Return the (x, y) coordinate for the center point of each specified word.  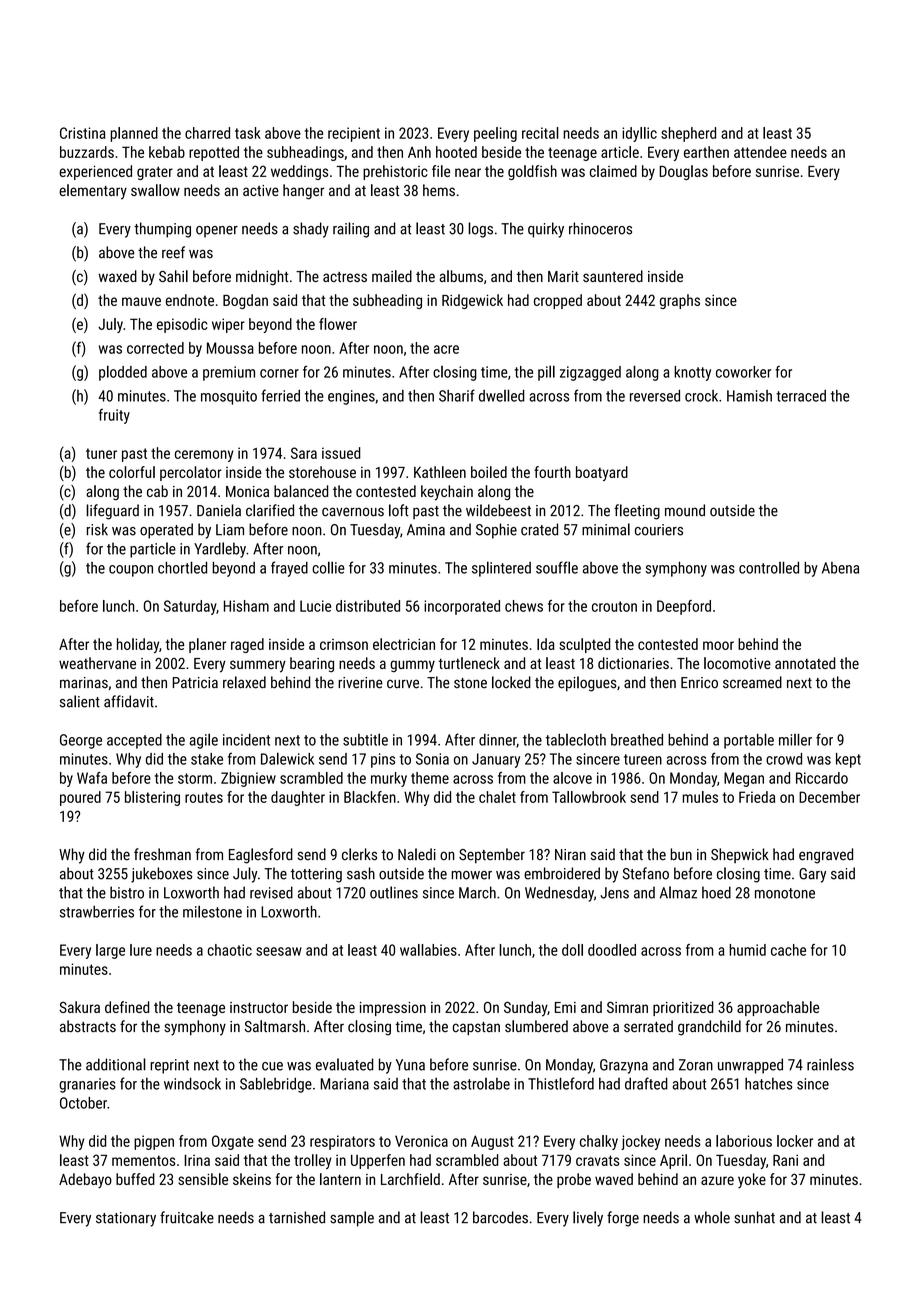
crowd (784, 759)
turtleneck (469, 663)
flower (338, 324)
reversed (655, 396)
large (110, 951)
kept (848, 760)
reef (173, 252)
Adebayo (85, 1180)
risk (97, 529)
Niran (570, 855)
